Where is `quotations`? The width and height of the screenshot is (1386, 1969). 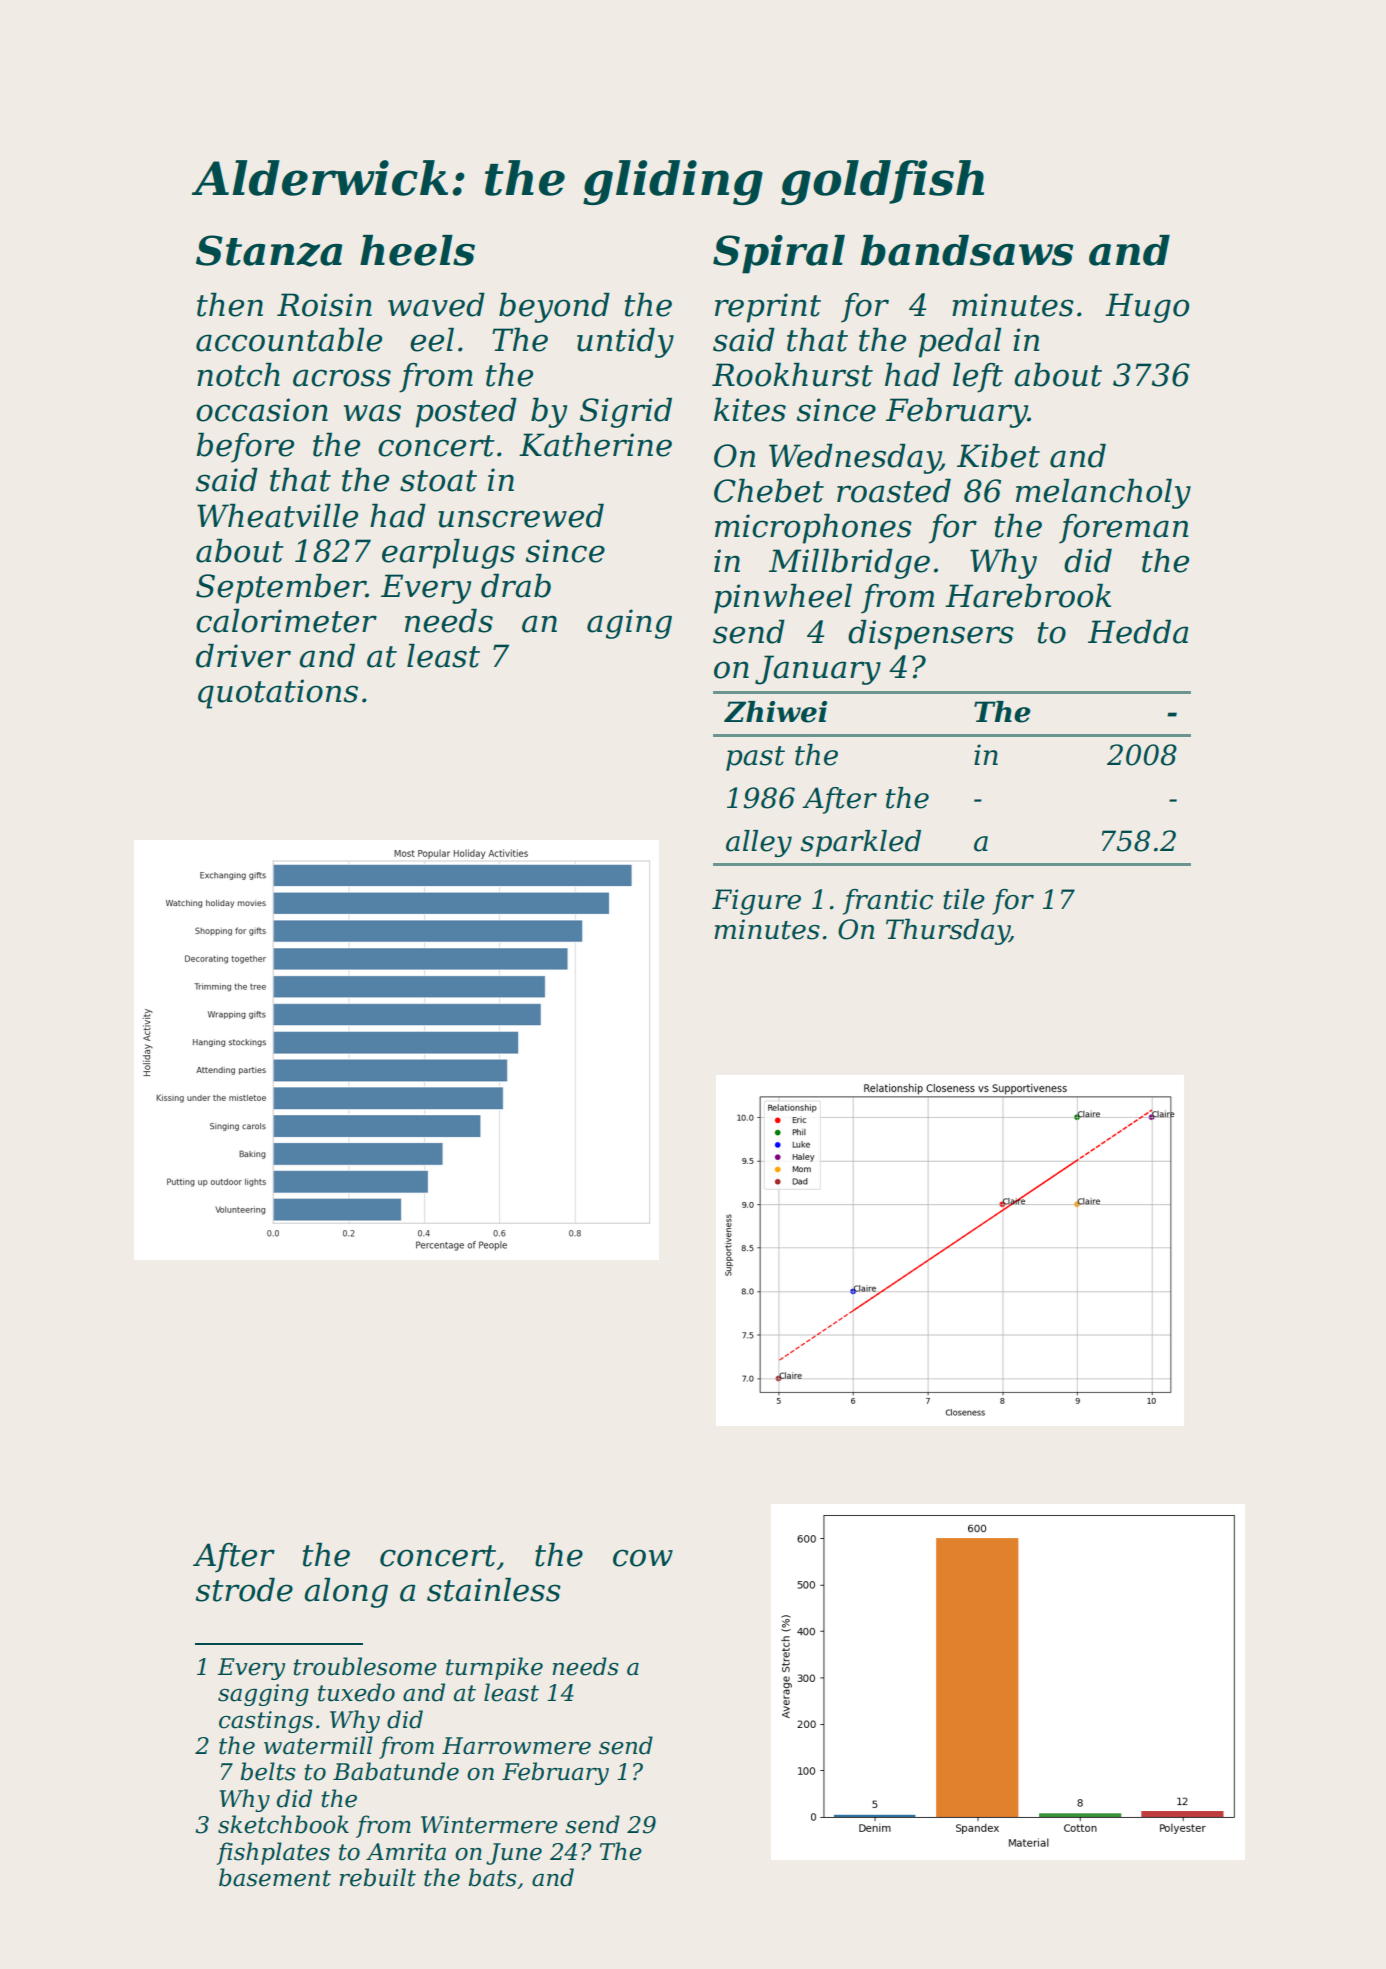 quotations is located at coordinates (278, 694).
